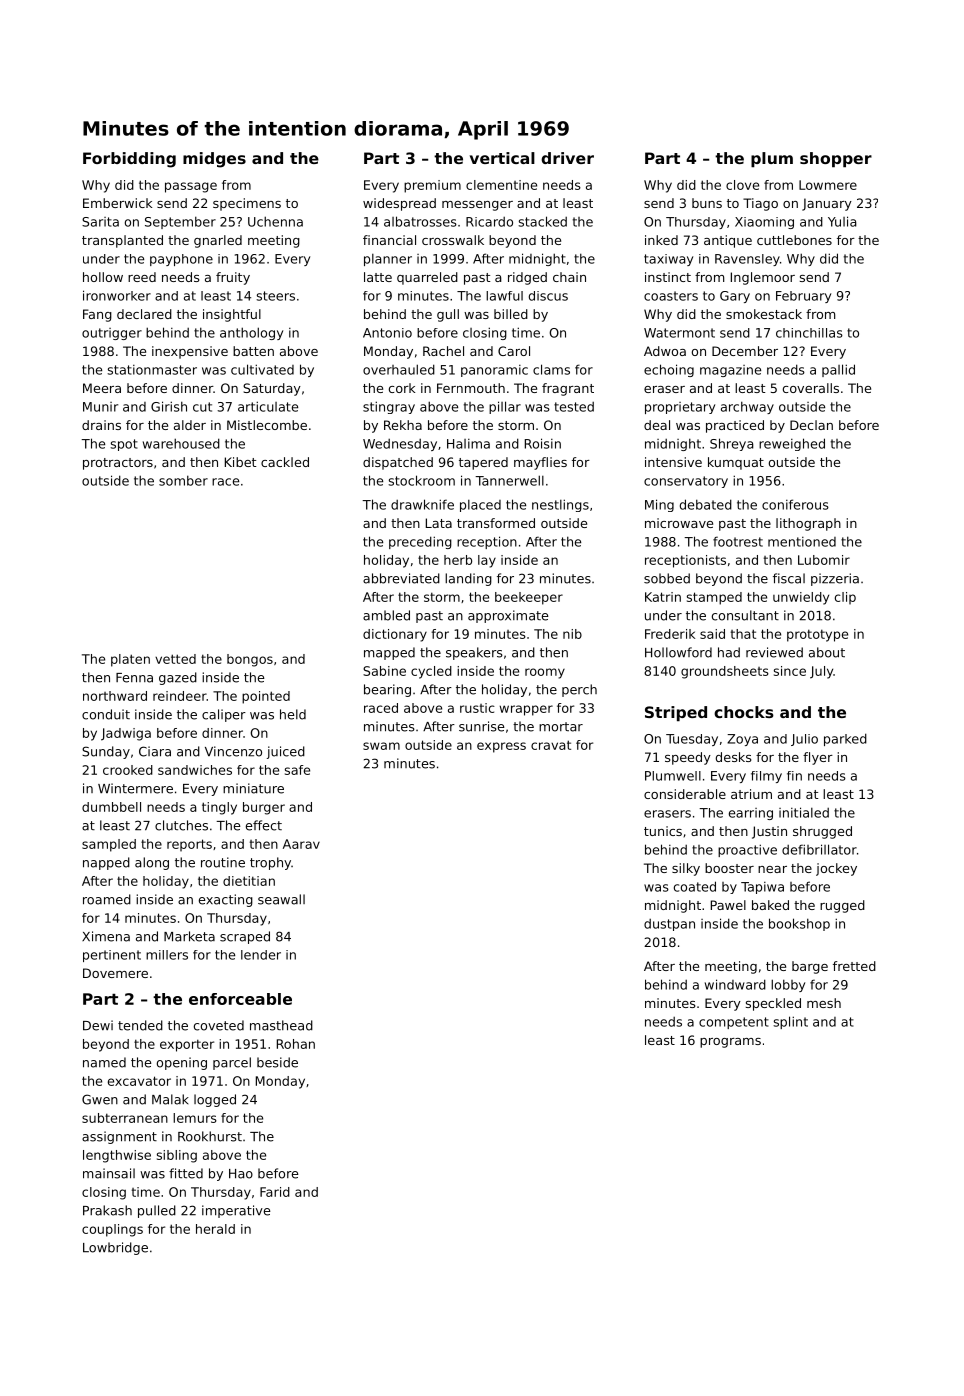 This document has height=1396, width=964. Describe the element at coordinates (115, 1248) in the document. I see `Lowbridge` at that location.
